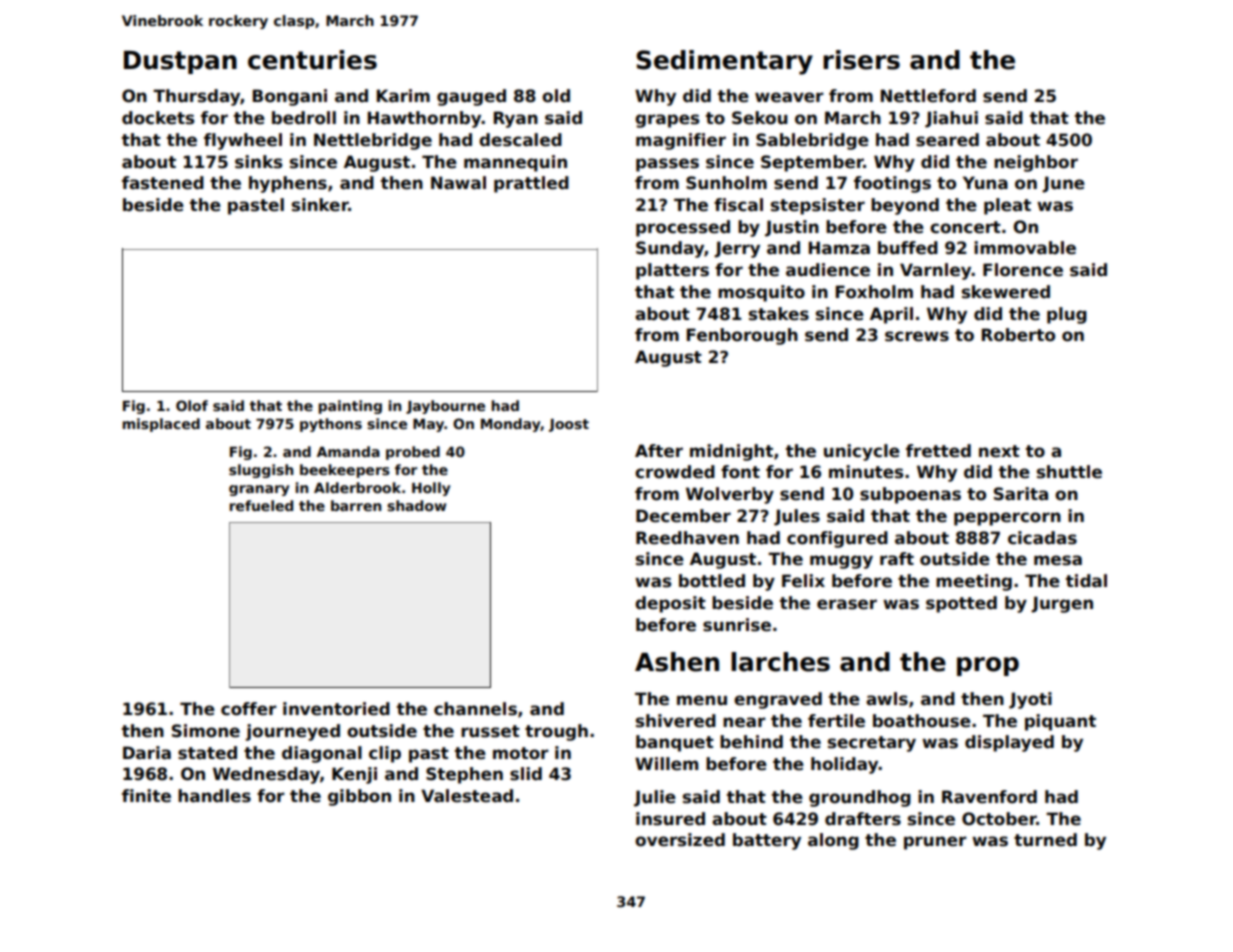 The image size is (1233, 952). I want to click on Joost, so click(569, 425).
